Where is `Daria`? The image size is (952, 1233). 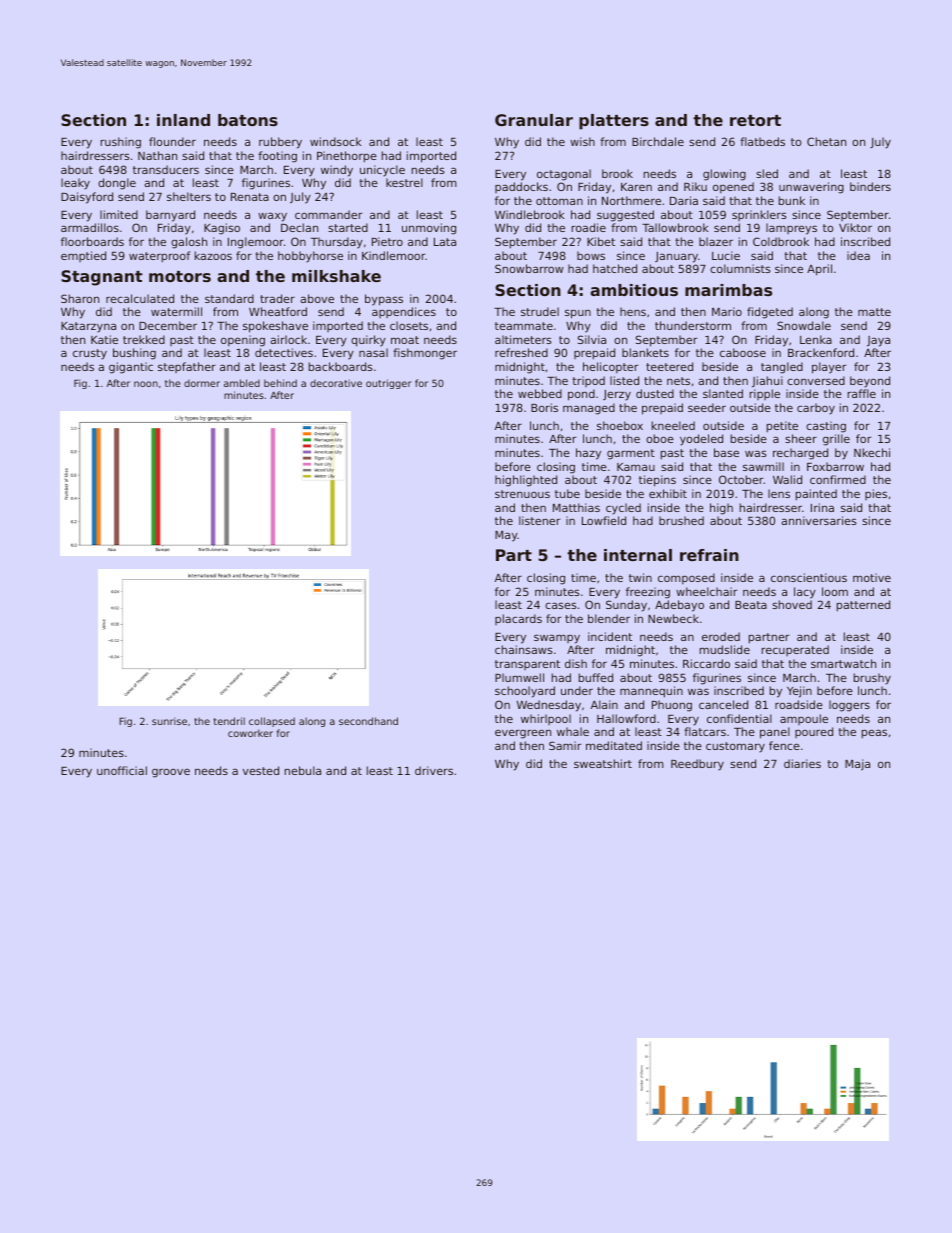 Daria is located at coordinates (684, 200).
